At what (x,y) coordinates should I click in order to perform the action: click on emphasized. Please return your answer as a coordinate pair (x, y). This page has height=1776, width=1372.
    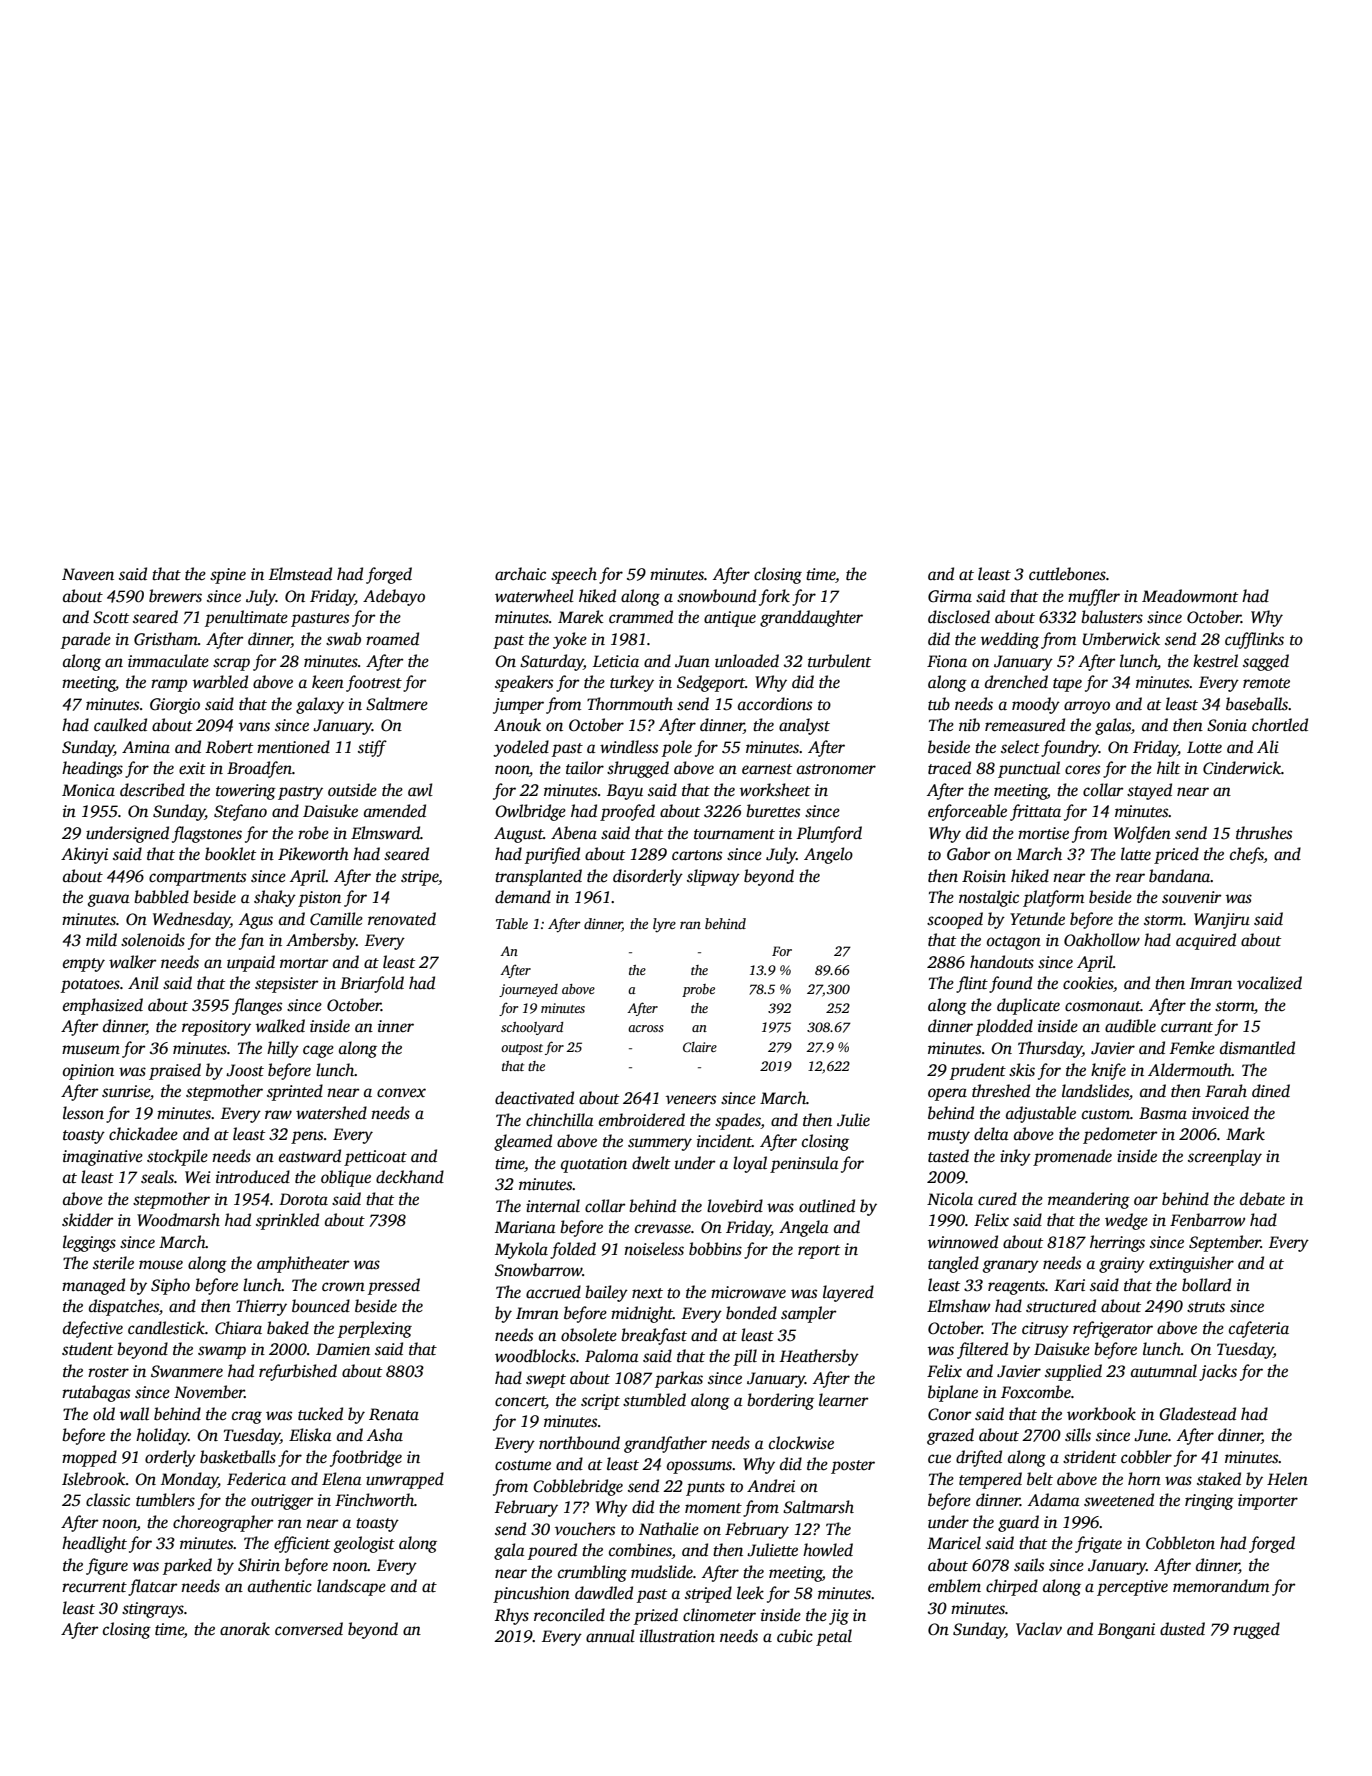
    Looking at the image, I should click on (103, 1006).
